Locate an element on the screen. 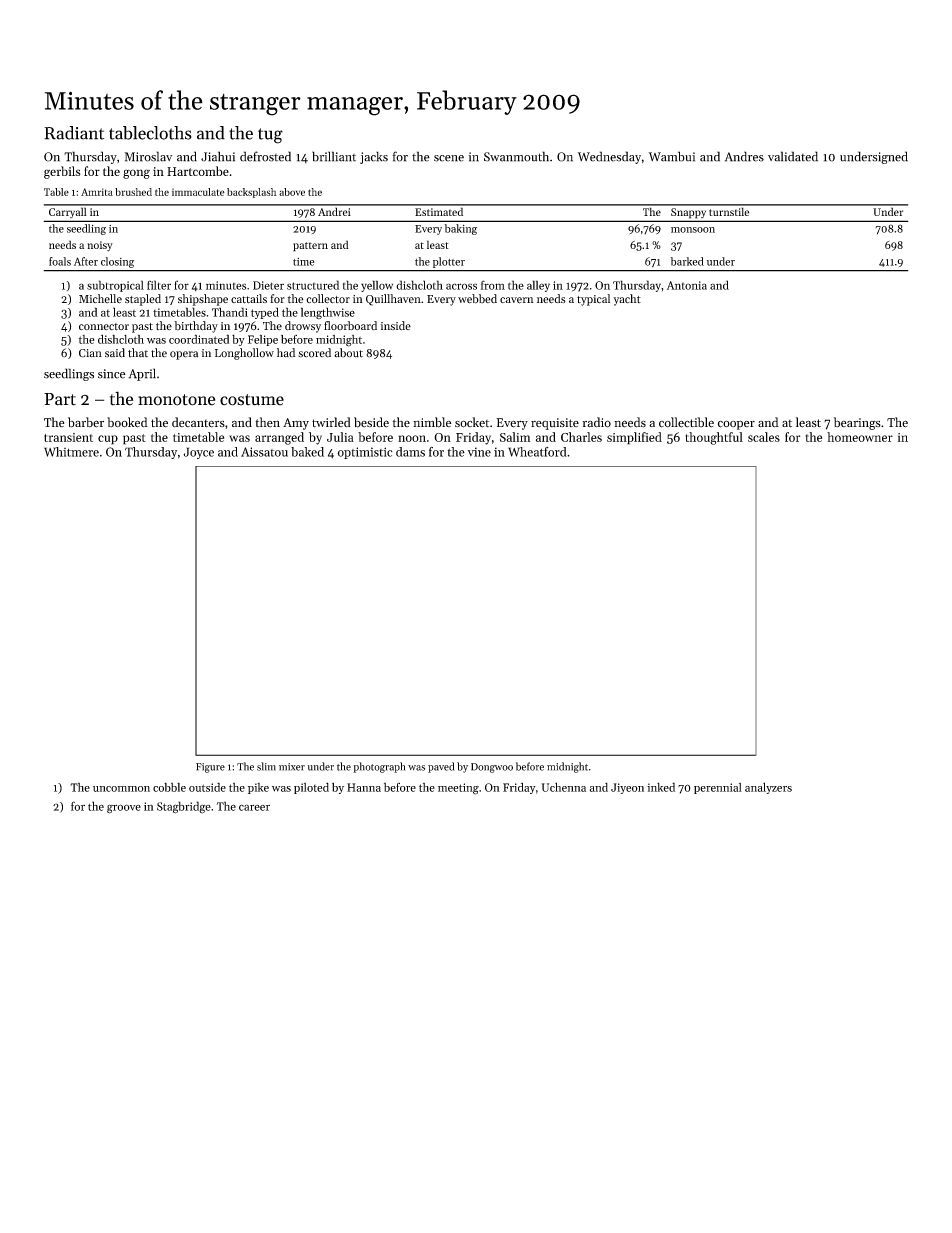 The height and width of the screenshot is (1233, 952). Wheatford is located at coordinates (537, 452).
